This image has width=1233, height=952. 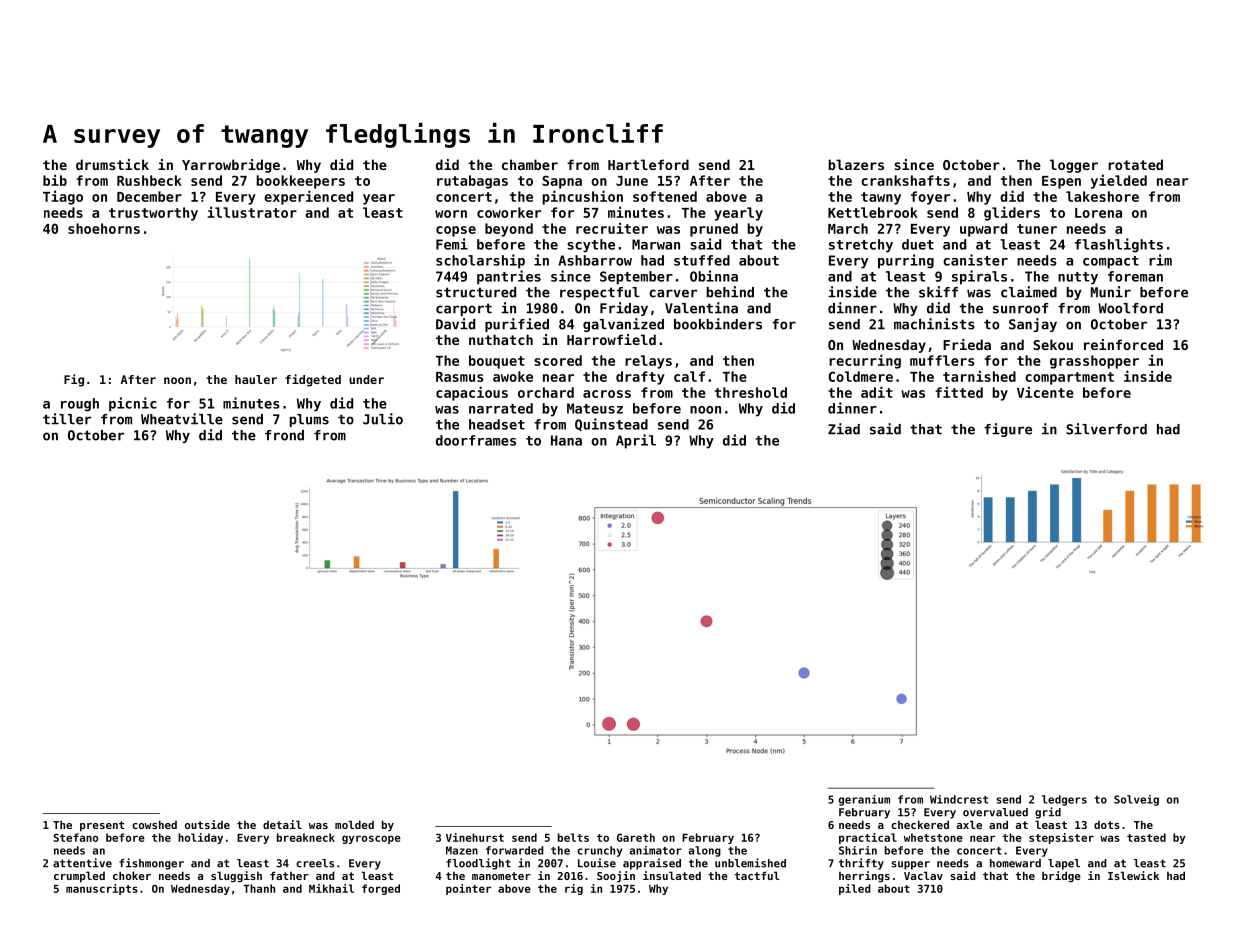 What do you see at coordinates (751, 392) in the image?
I see `threshold` at bounding box center [751, 392].
